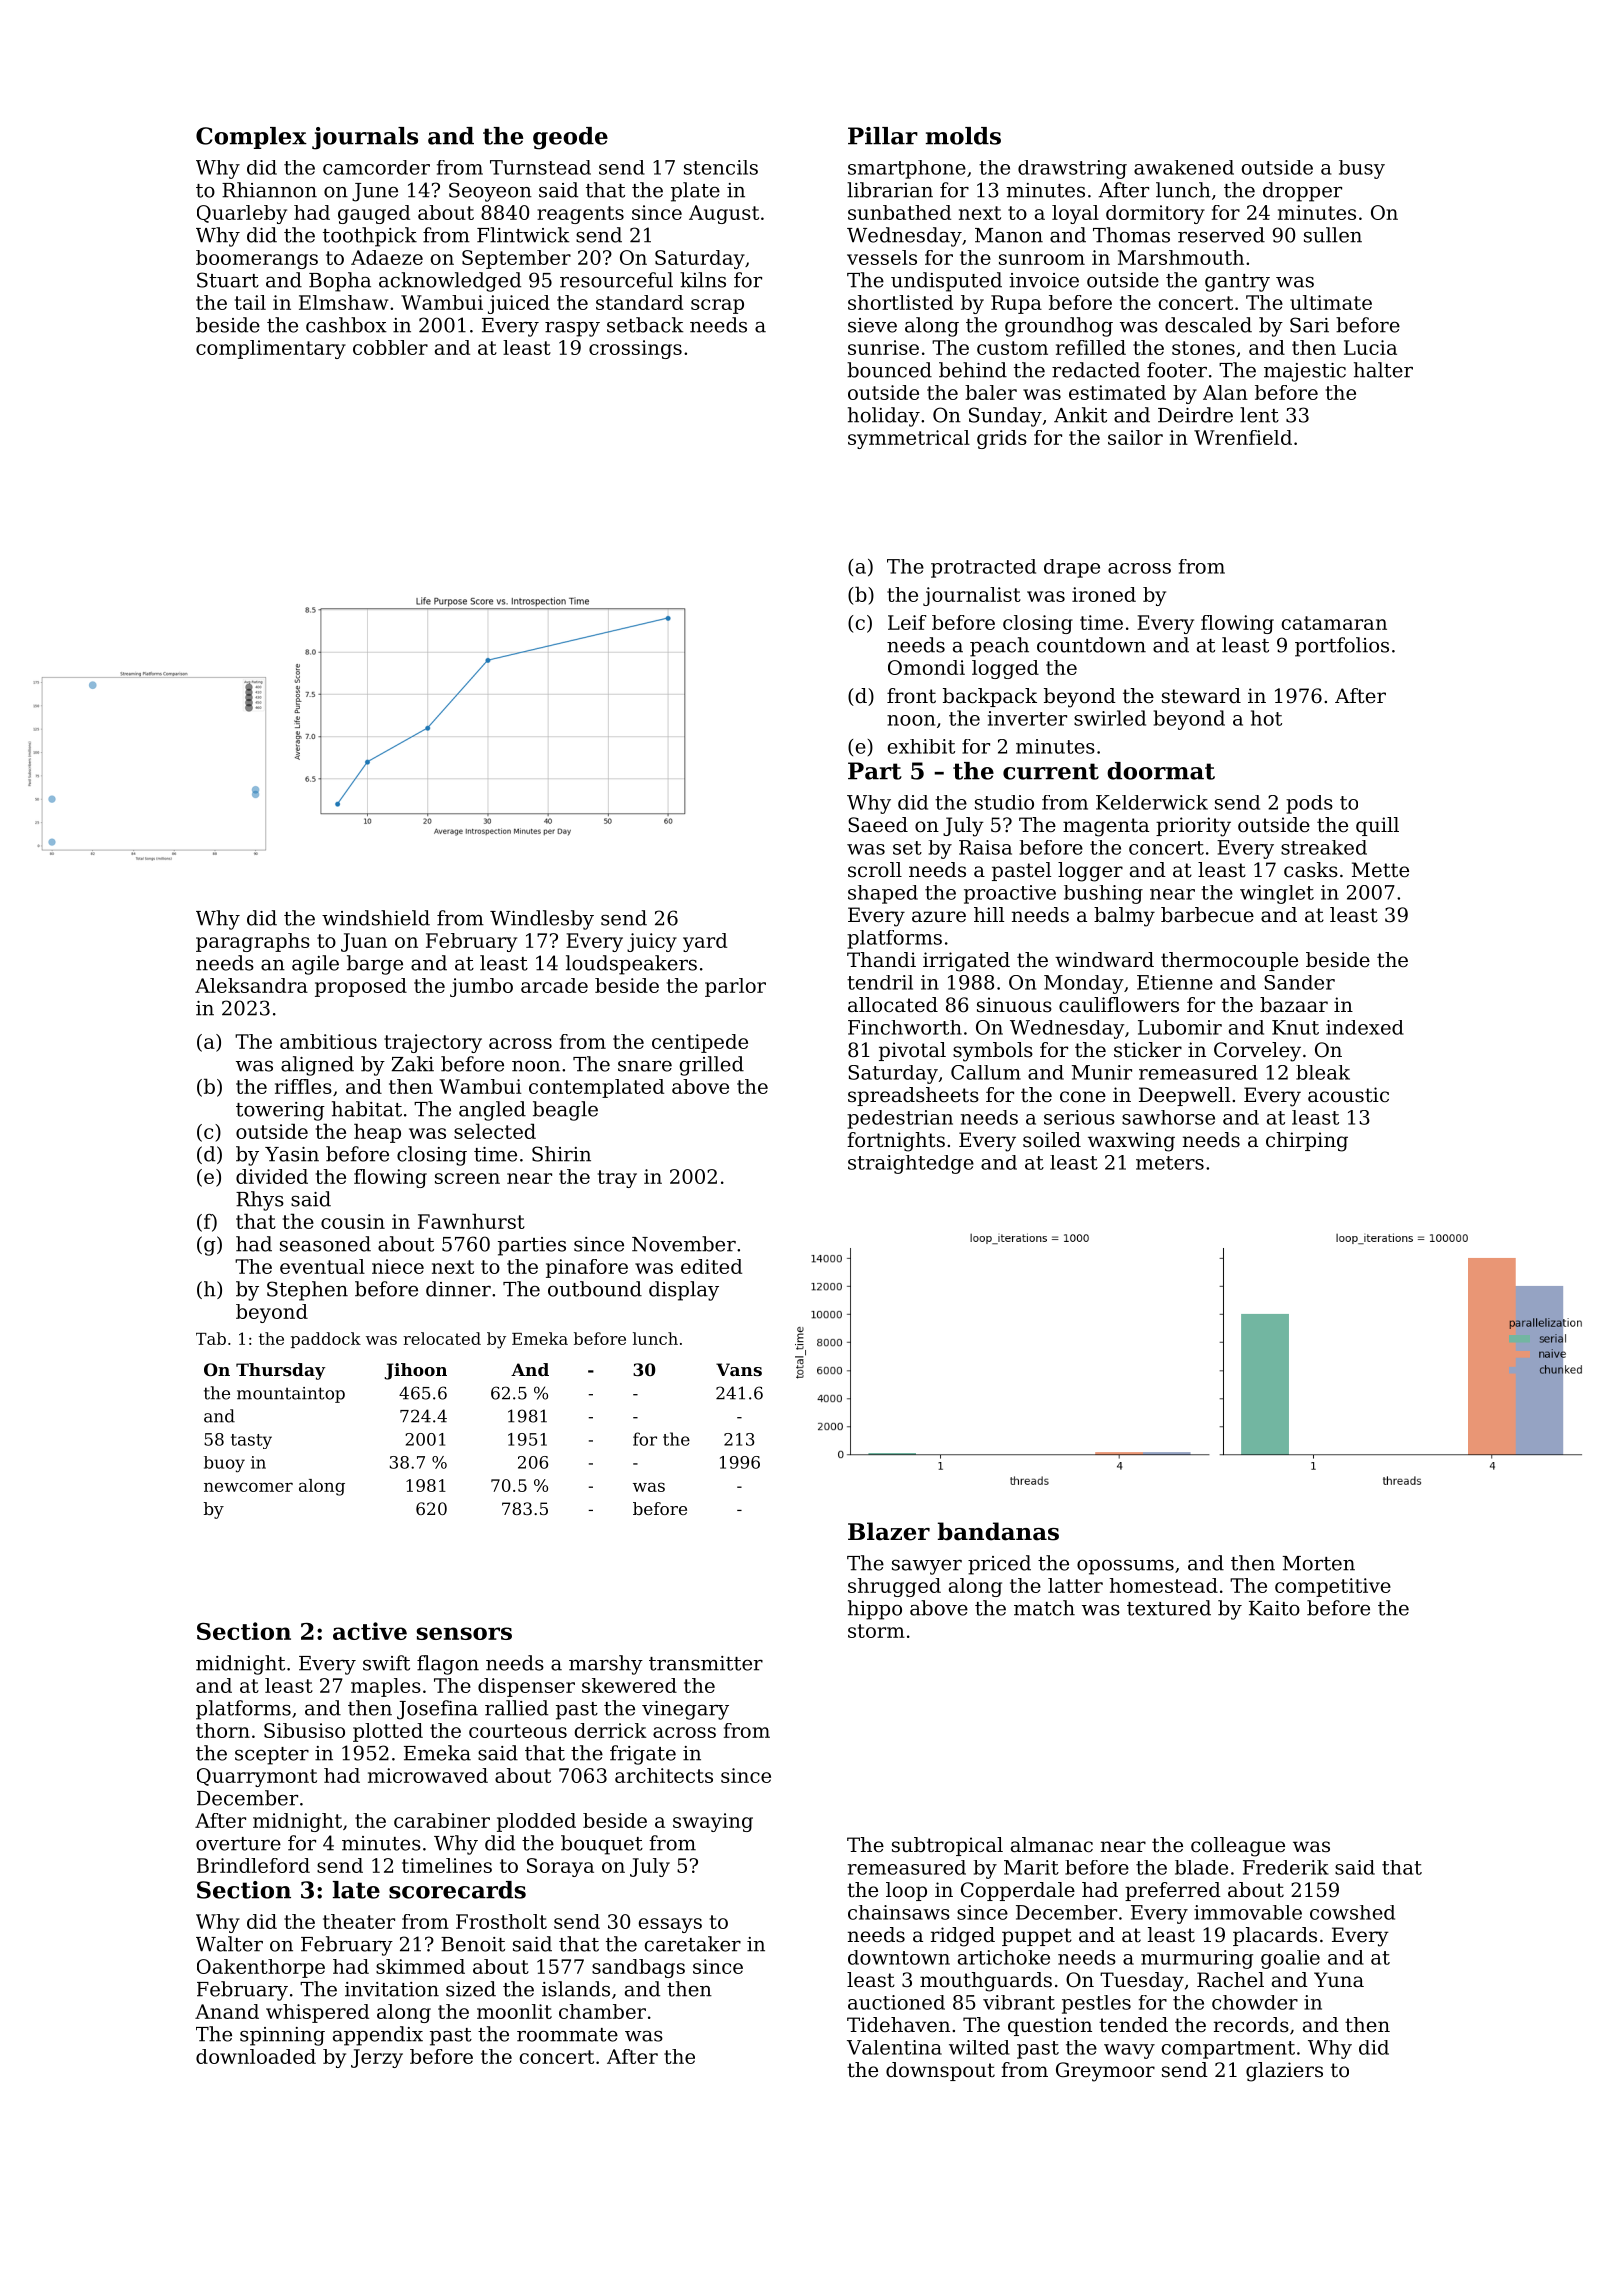 The image size is (1620, 2292). What do you see at coordinates (377, 2058) in the image?
I see `Jerzy` at bounding box center [377, 2058].
